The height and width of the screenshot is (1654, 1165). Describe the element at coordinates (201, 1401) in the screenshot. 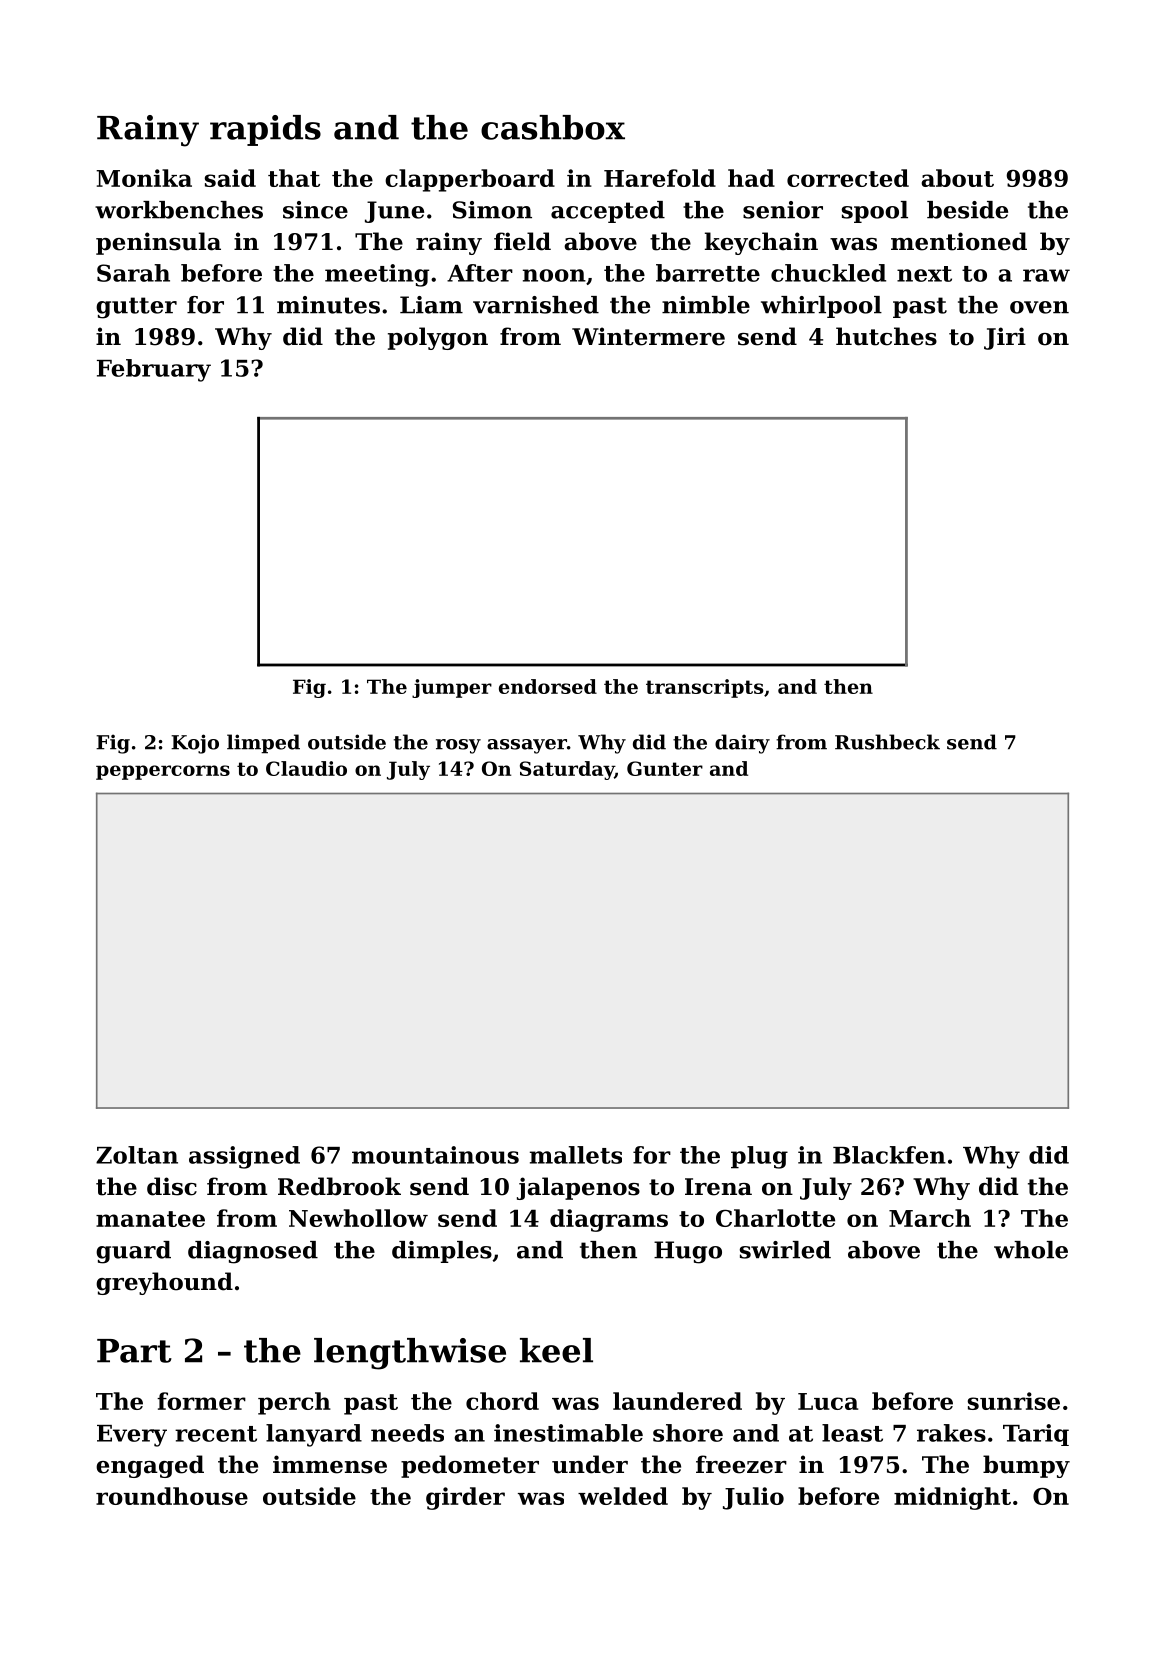

I see `former` at that location.
